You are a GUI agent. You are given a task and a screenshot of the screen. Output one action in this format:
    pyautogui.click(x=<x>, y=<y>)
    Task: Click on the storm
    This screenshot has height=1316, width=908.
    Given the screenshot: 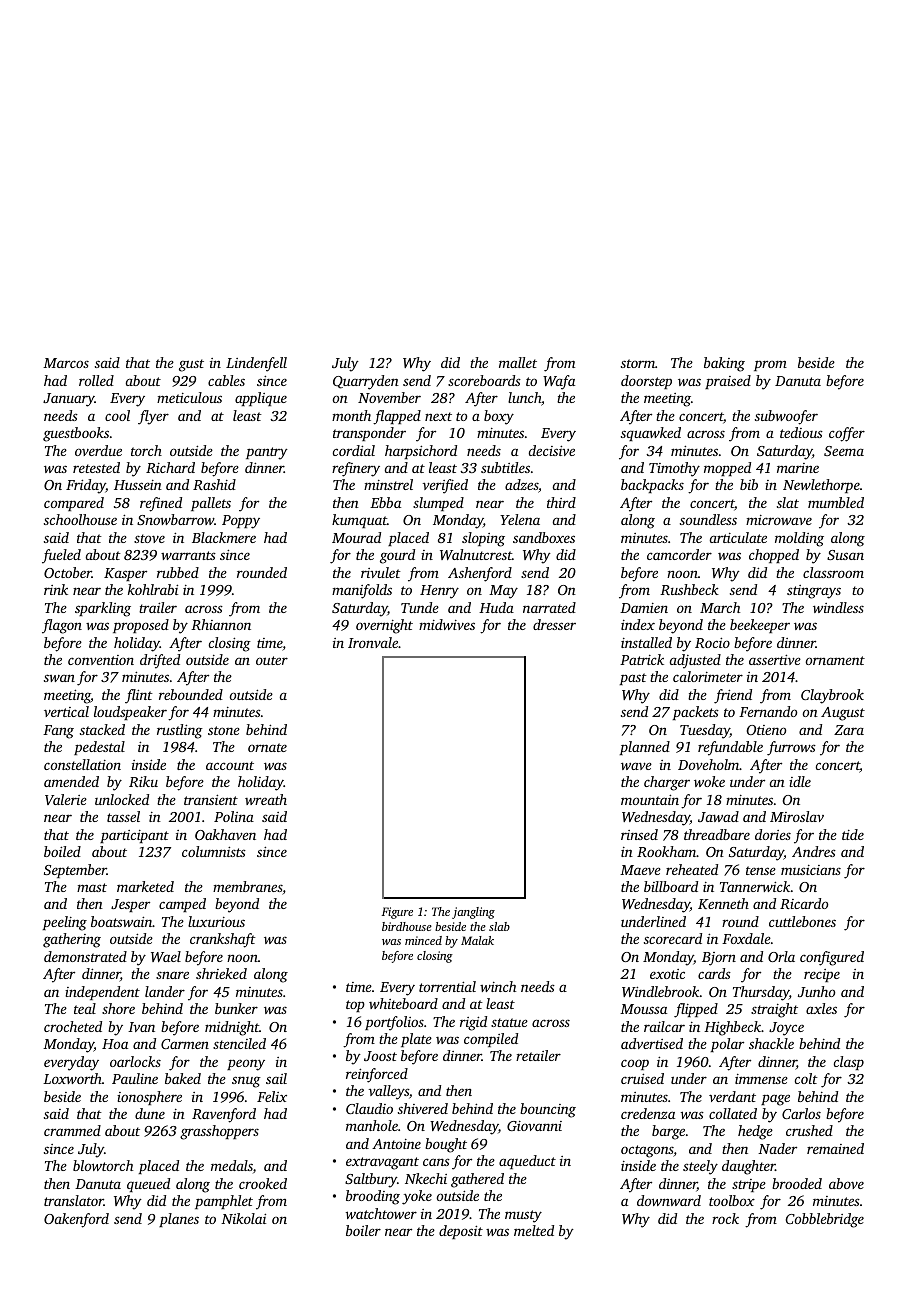 What is the action you would take?
    pyautogui.click(x=638, y=363)
